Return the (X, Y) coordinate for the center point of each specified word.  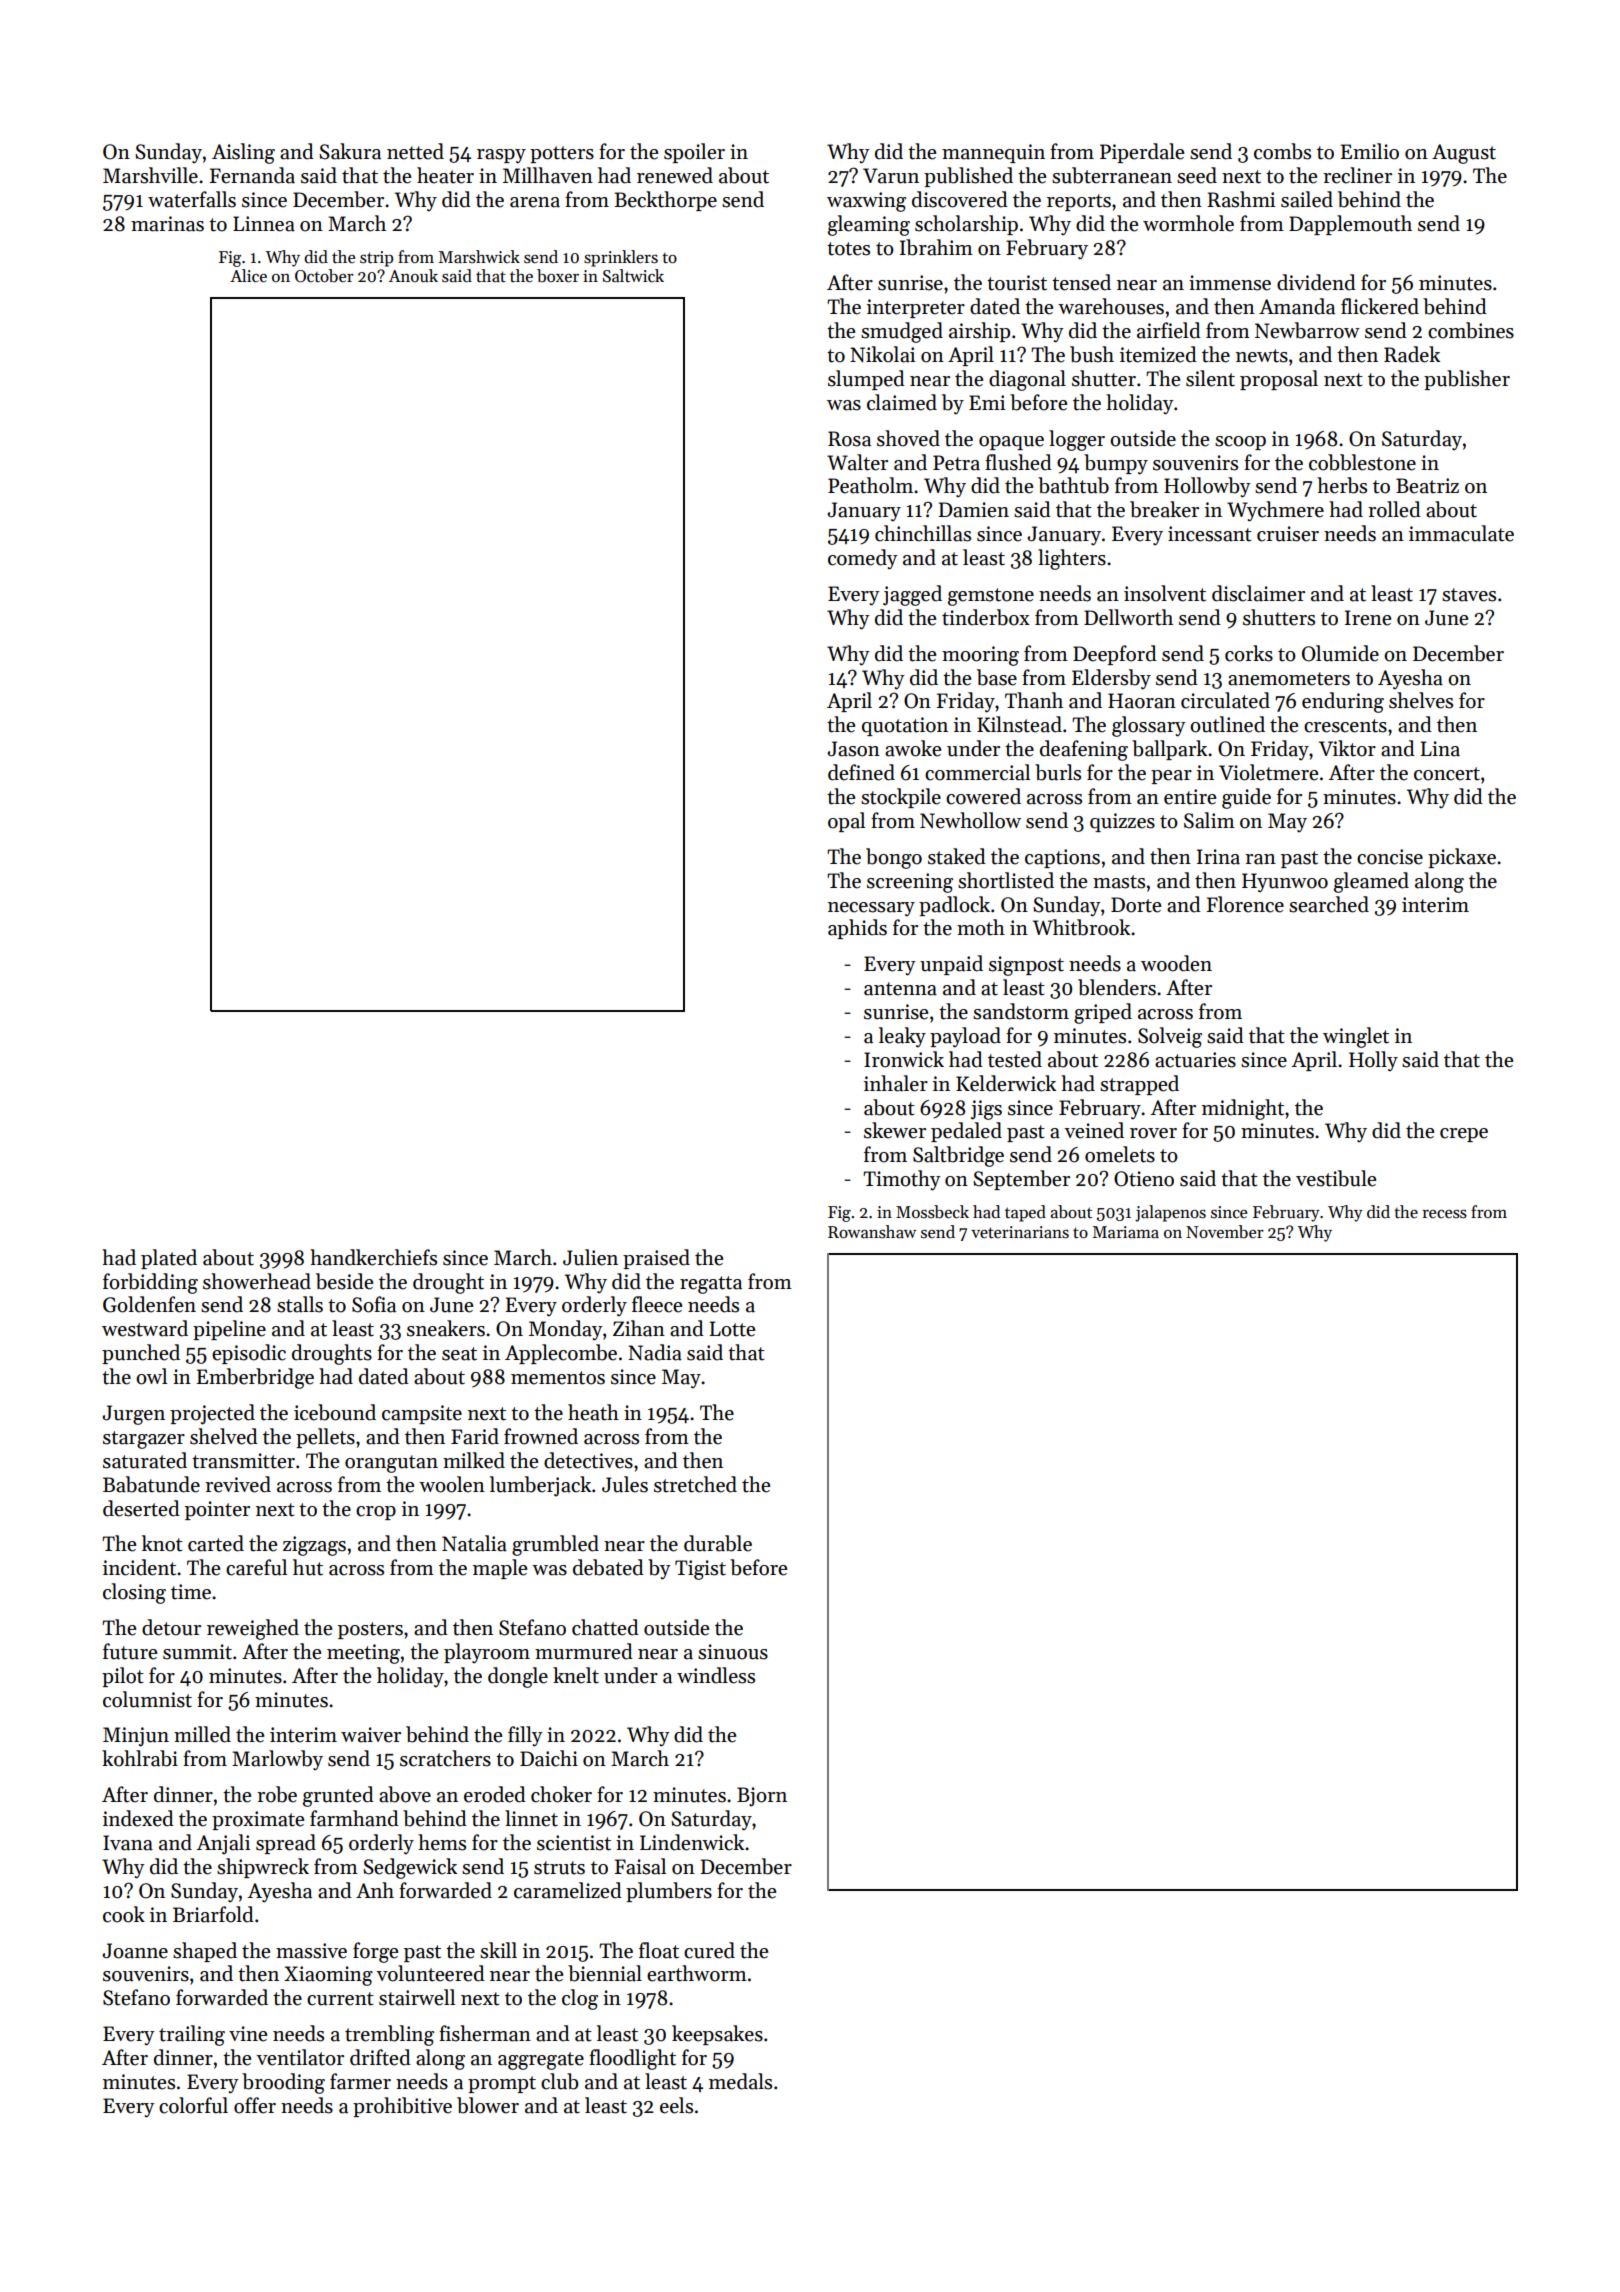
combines (1471, 330)
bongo (894, 858)
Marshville (150, 175)
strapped (1139, 1085)
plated (169, 1259)
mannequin (993, 153)
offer (255, 2105)
